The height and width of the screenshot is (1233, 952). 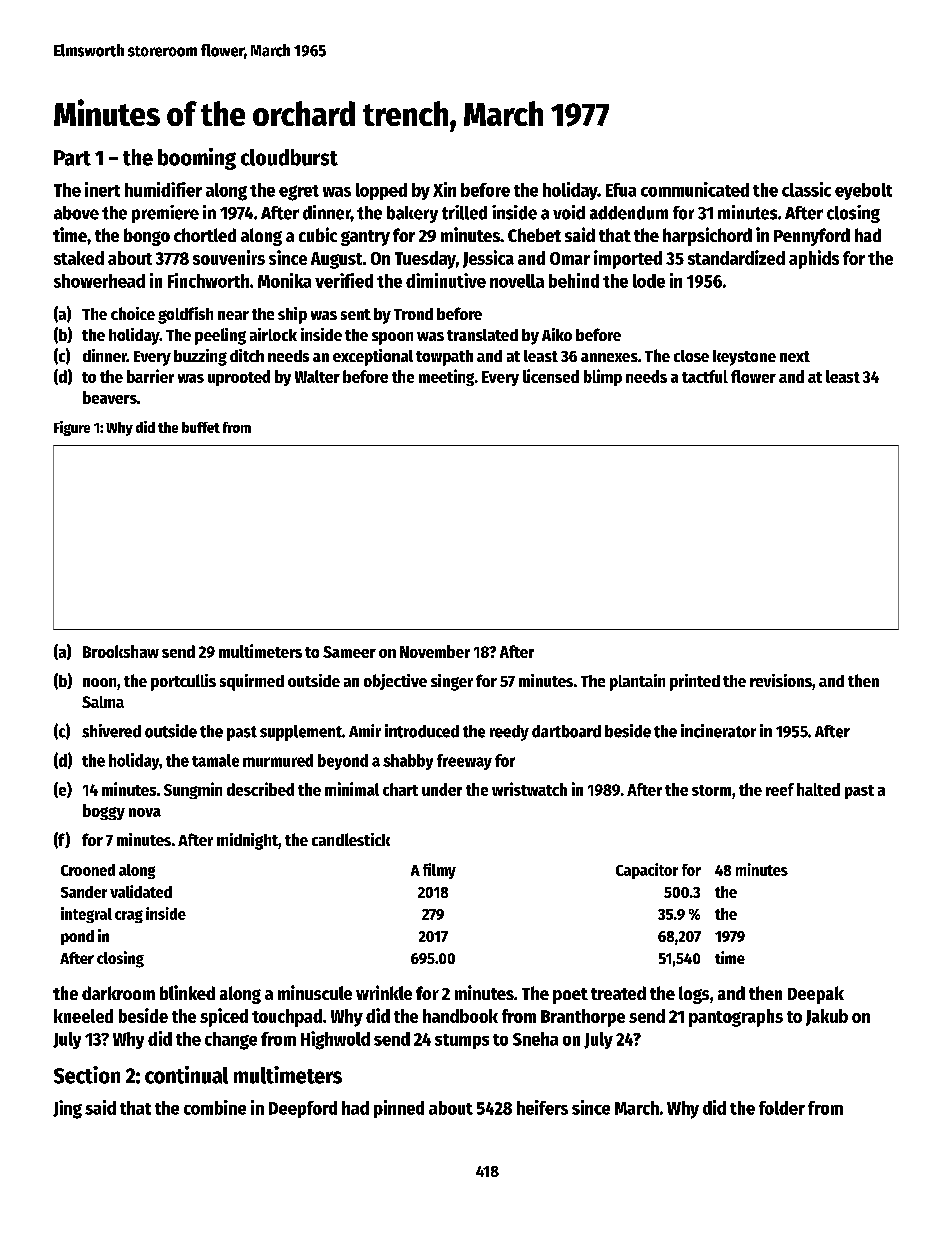 What do you see at coordinates (781, 680) in the screenshot?
I see `revisions` at bounding box center [781, 680].
